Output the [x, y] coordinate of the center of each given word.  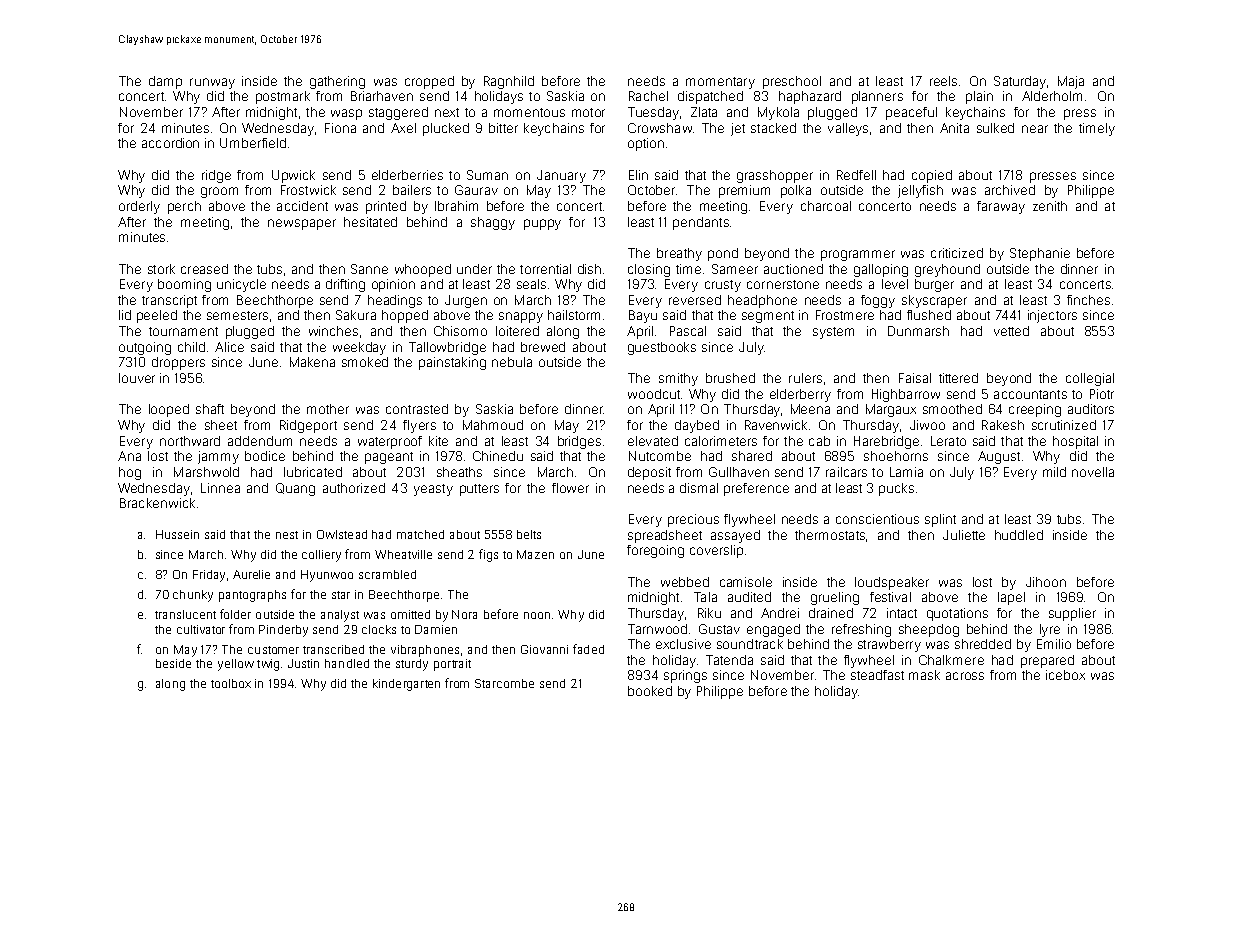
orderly [139, 207]
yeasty [433, 490]
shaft [210, 409]
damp [165, 82]
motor [588, 112]
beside [173, 663]
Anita [954, 128]
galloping [881, 270]
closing [649, 270]
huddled [1019, 535]
